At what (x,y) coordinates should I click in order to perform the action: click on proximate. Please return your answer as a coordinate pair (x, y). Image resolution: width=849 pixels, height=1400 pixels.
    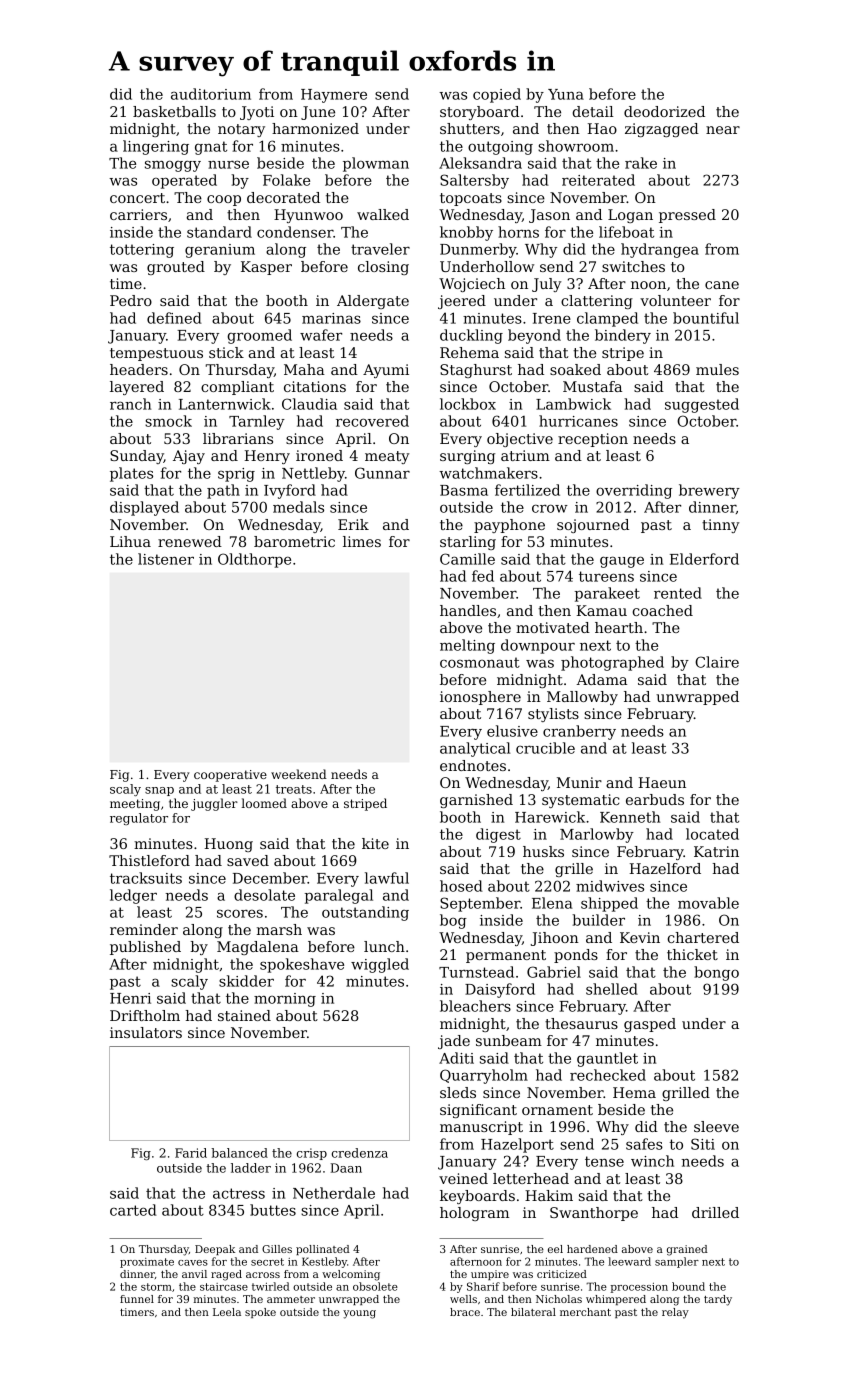
    Looking at the image, I should click on (147, 1263).
